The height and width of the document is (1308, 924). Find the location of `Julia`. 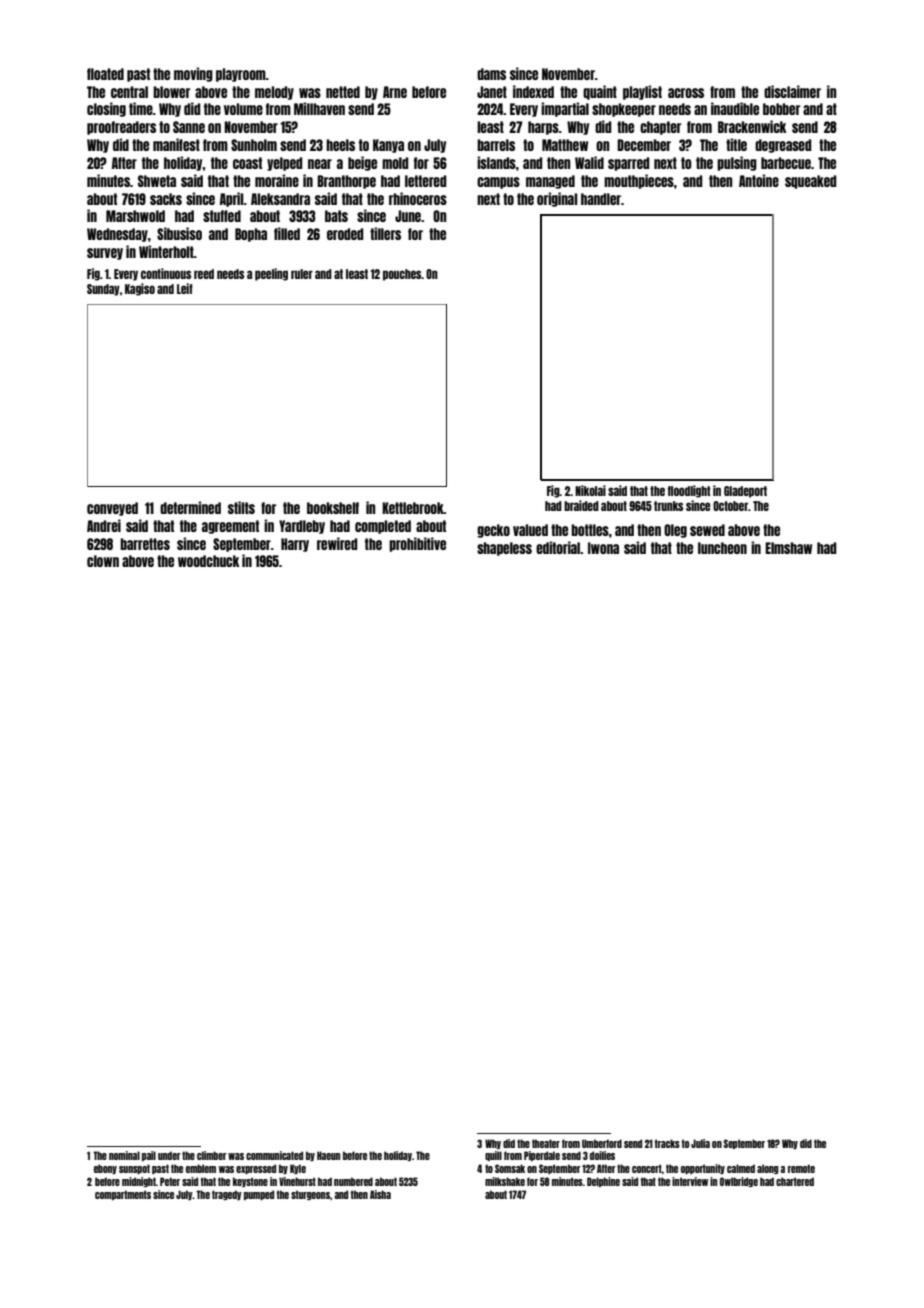

Julia is located at coordinates (700, 1143).
